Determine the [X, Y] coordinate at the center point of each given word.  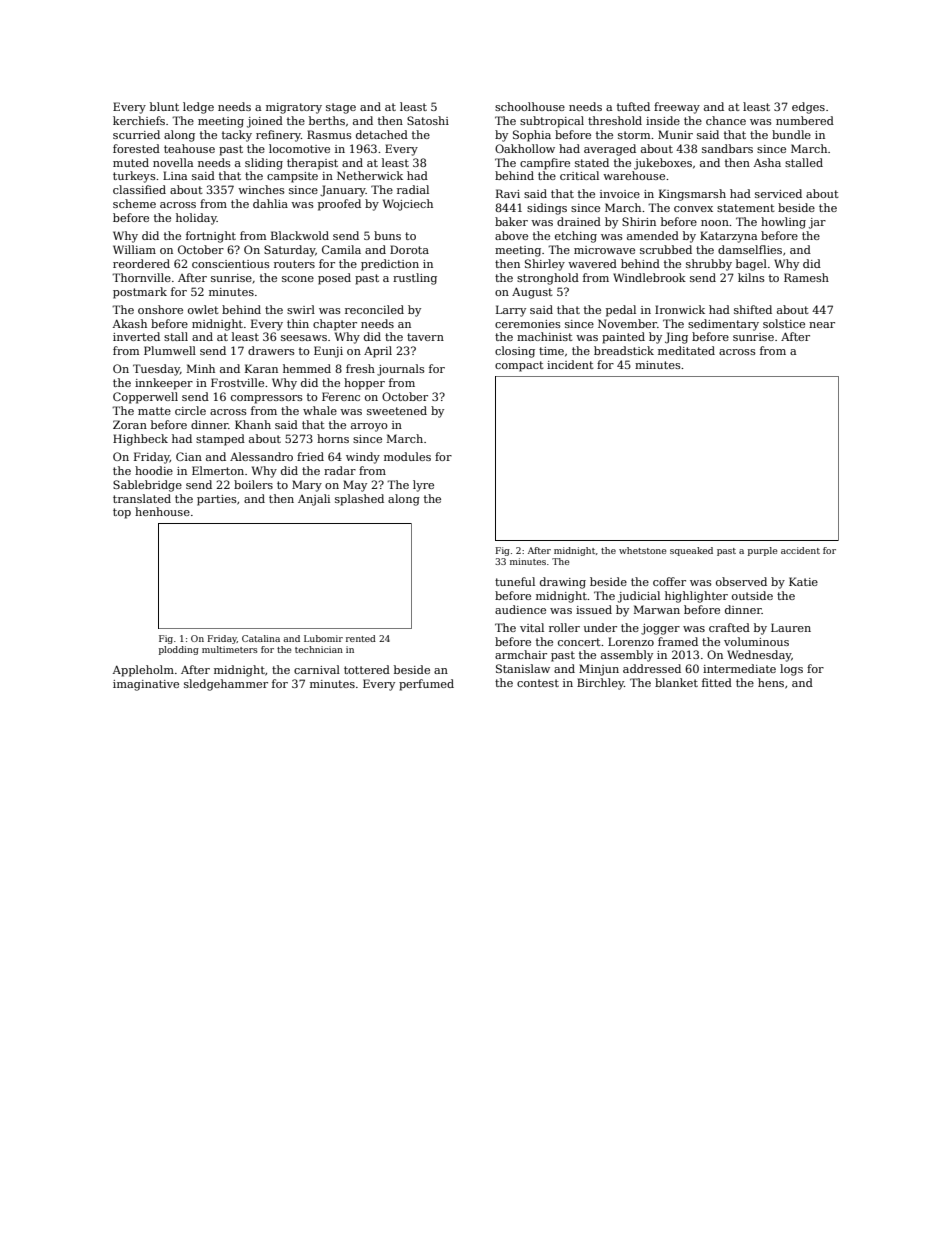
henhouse [162, 511]
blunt [164, 106]
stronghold [548, 279]
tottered [367, 669]
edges [808, 108]
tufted [633, 106]
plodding [179, 650]
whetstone [642, 550]
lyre [423, 486]
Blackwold [300, 235]
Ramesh [806, 277]
